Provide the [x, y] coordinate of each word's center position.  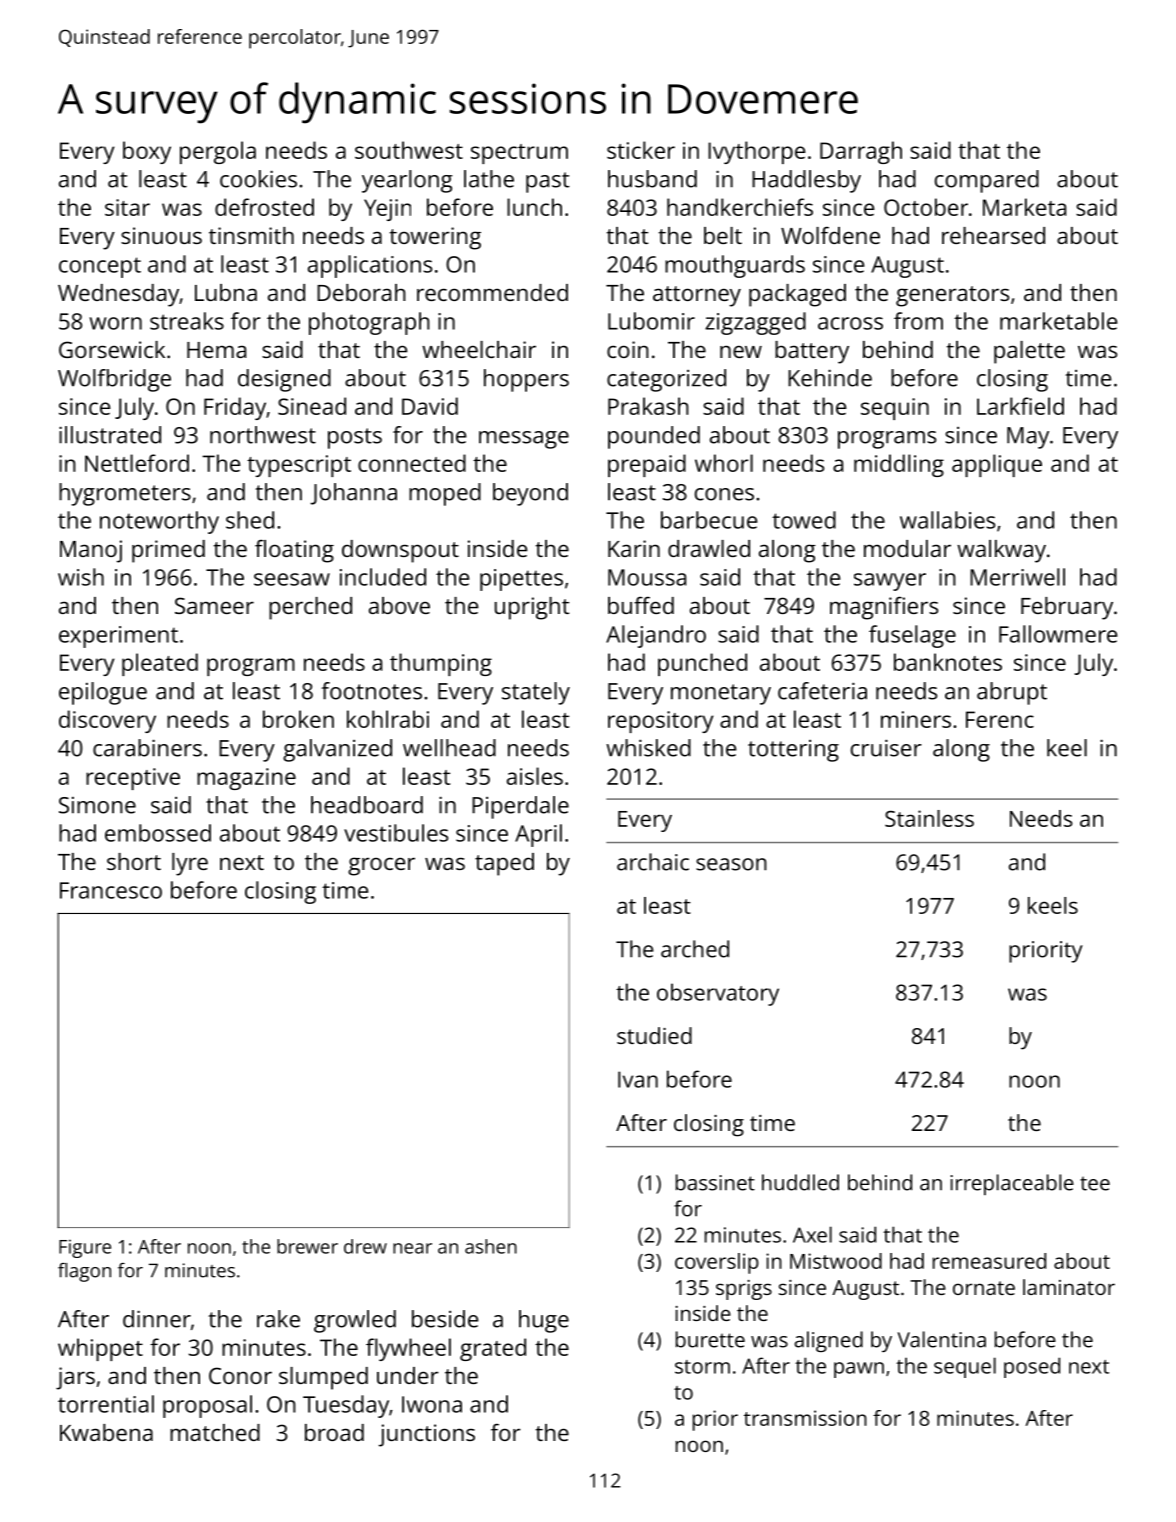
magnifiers [884, 608]
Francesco [111, 890]
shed [250, 520]
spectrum [519, 154]
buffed [641, 605]
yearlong [407, 181]
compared [987, 181]
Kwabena [106, 1432]
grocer [381, 866]
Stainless [929, 818]
